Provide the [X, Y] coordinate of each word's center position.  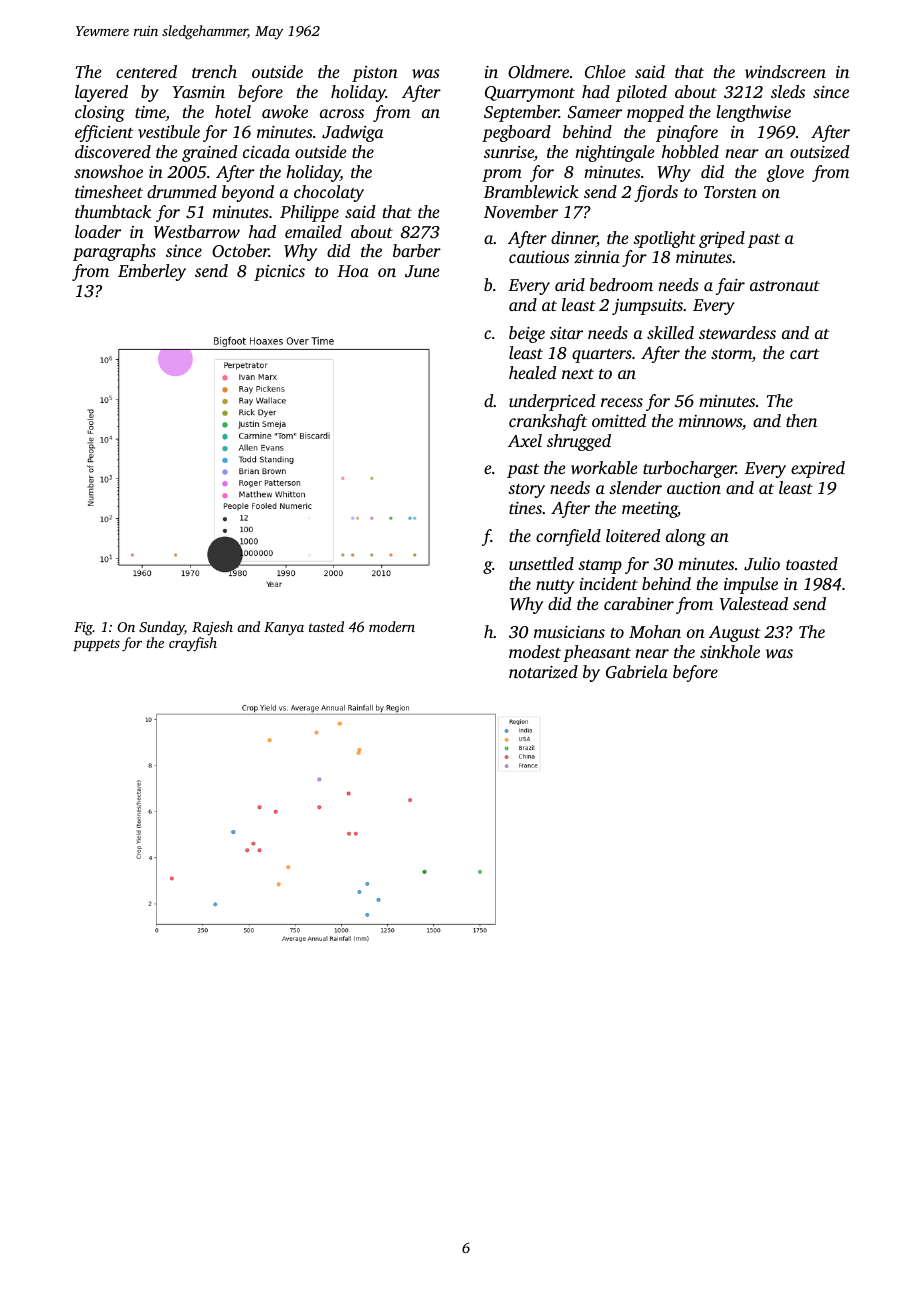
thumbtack [113, 211]
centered [146, 71]
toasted [812, 563]
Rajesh [212, 628]
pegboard [516, 133]
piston [375, 74]
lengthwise [753, 113]
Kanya [284, 629]
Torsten [730, 192]
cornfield [568, 537]
